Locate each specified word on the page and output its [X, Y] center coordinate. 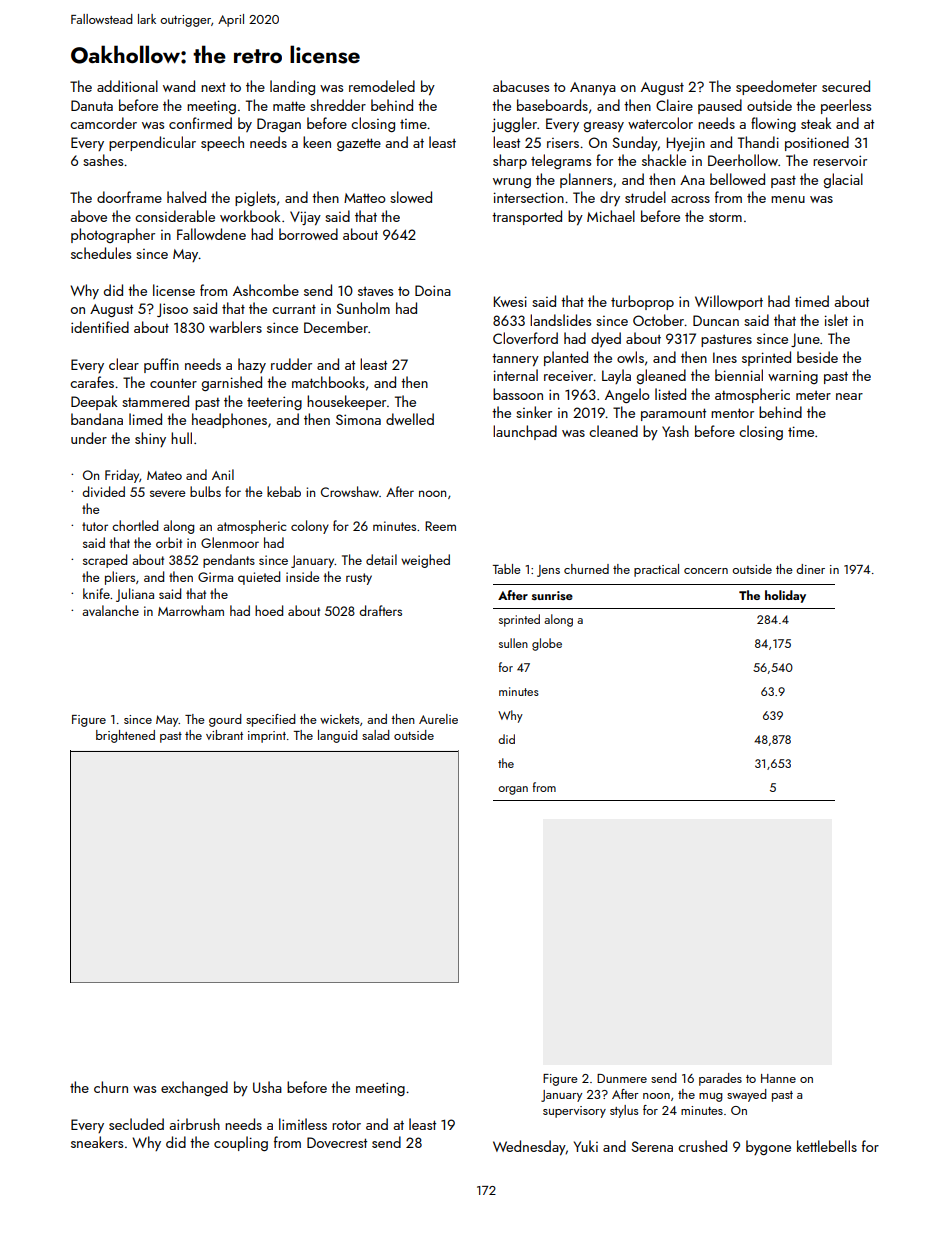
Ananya [593, 88]
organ [513, 790]
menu [788, 199]
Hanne [778, 1078]
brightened [125, 736]
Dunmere [622, 1078]
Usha [267, 1087]
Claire [674, 105]
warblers [235, 327]
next [213, 87]
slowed [411, 197]
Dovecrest [337, 1142]
